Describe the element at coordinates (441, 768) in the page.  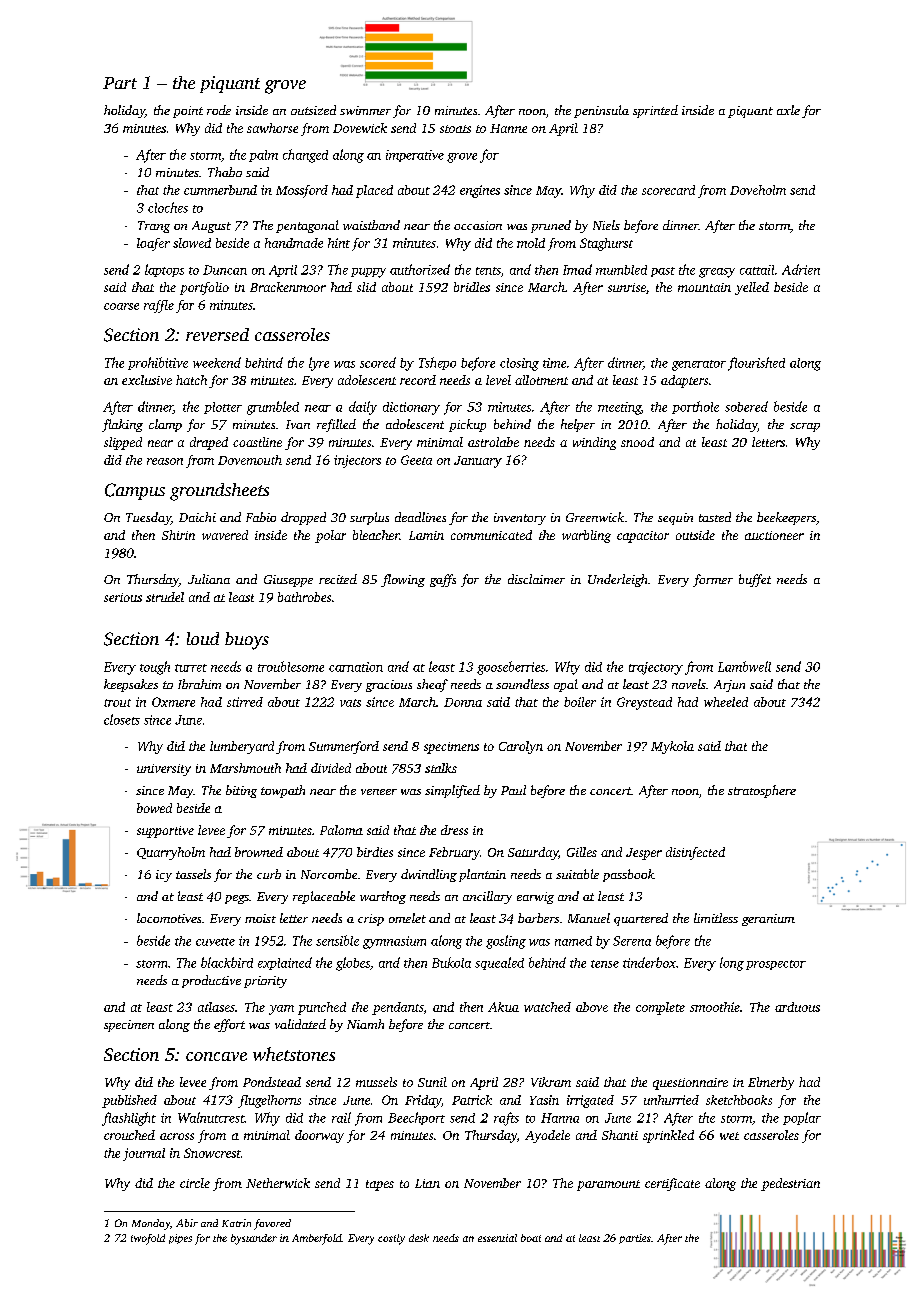
I see `stalks` at that location.
